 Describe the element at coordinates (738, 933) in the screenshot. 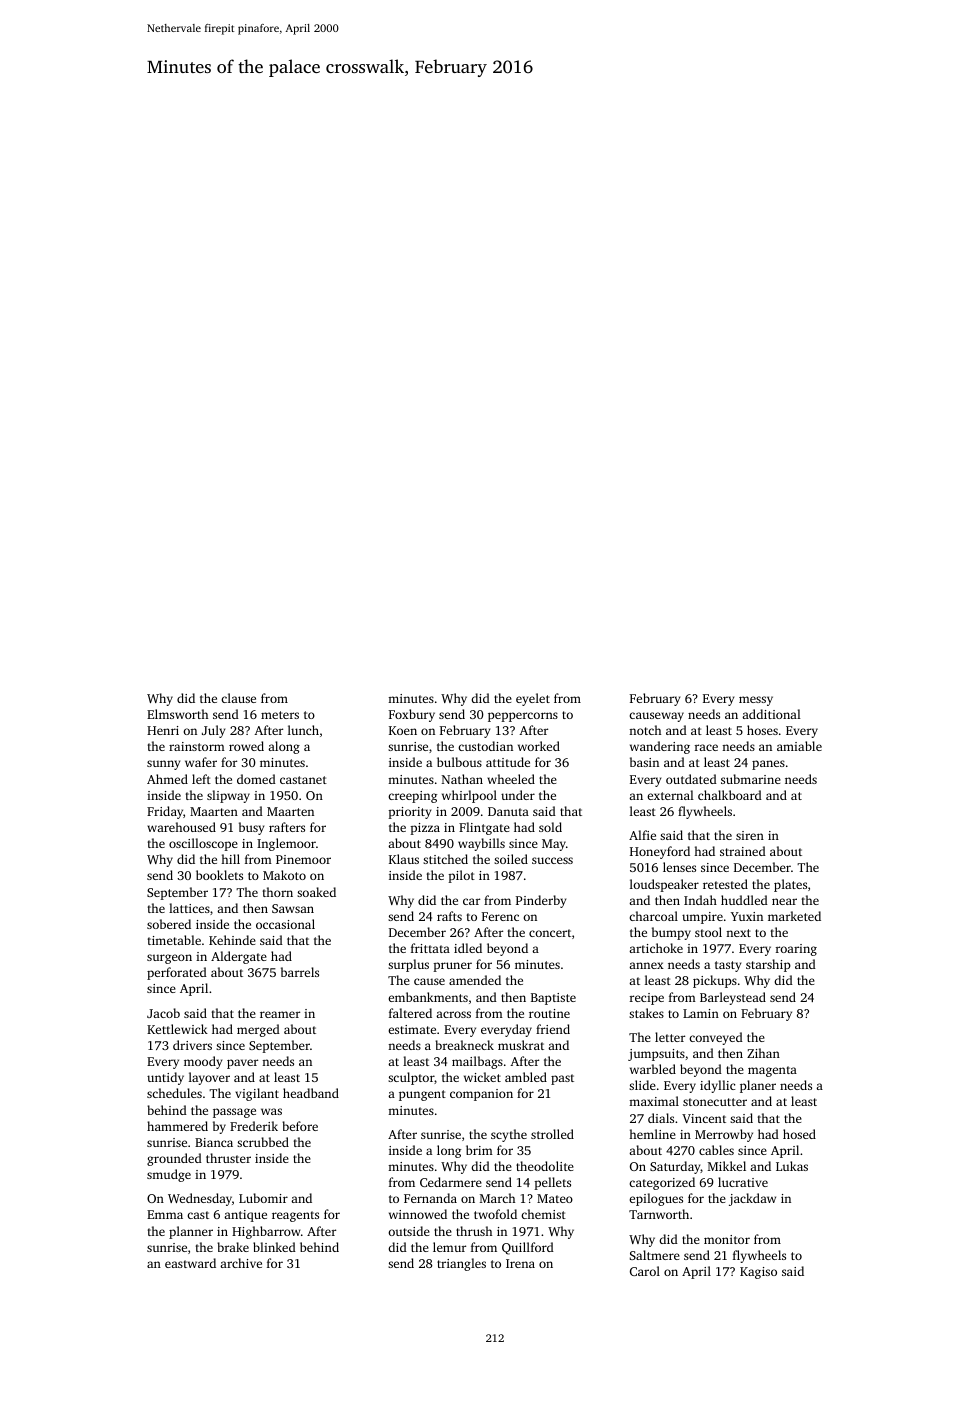

I see `next` at that location.
